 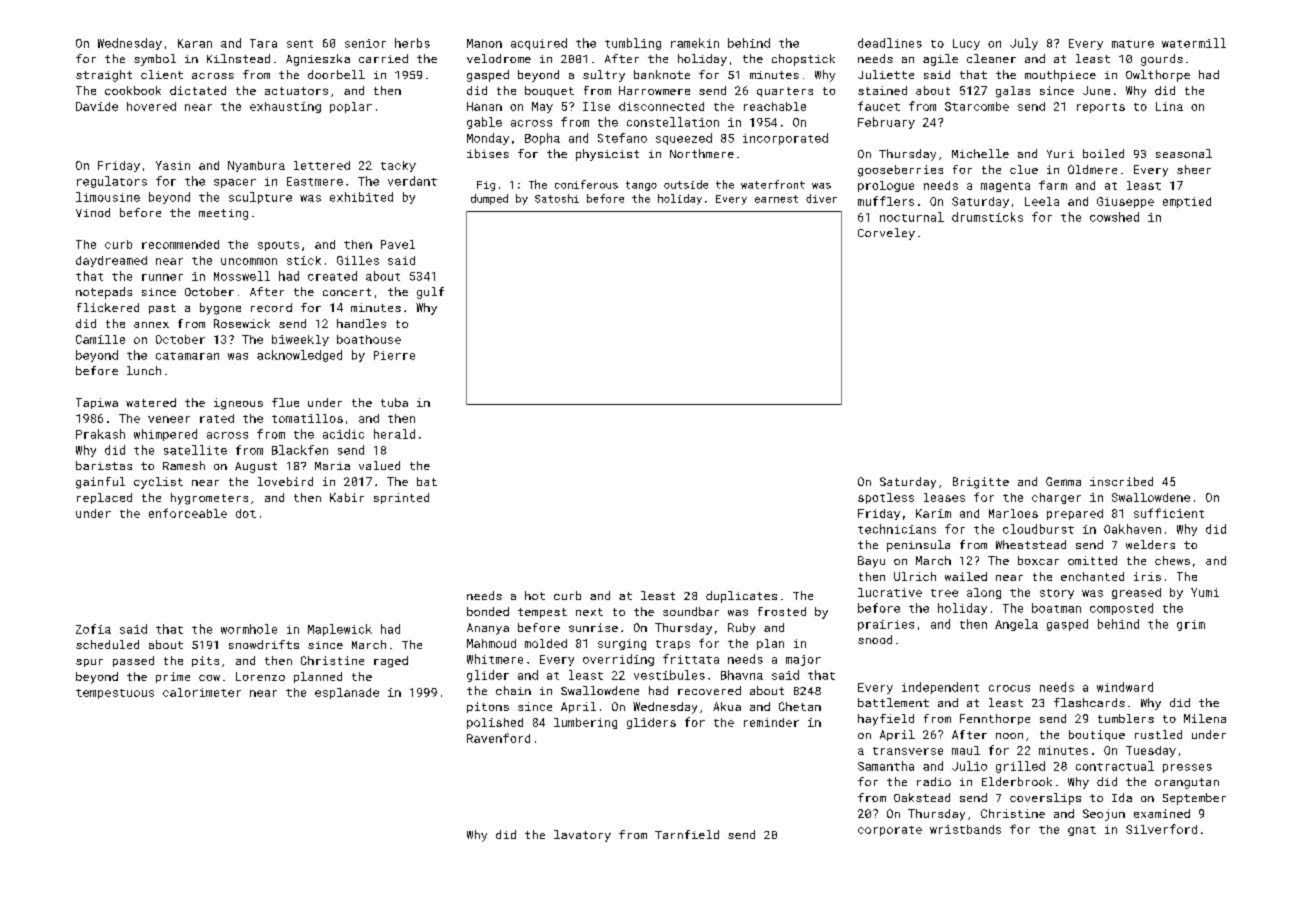 What do you see at coordinates (299, 356) in the page?
I see `acknowledged` at bounding box center [299, 356].
